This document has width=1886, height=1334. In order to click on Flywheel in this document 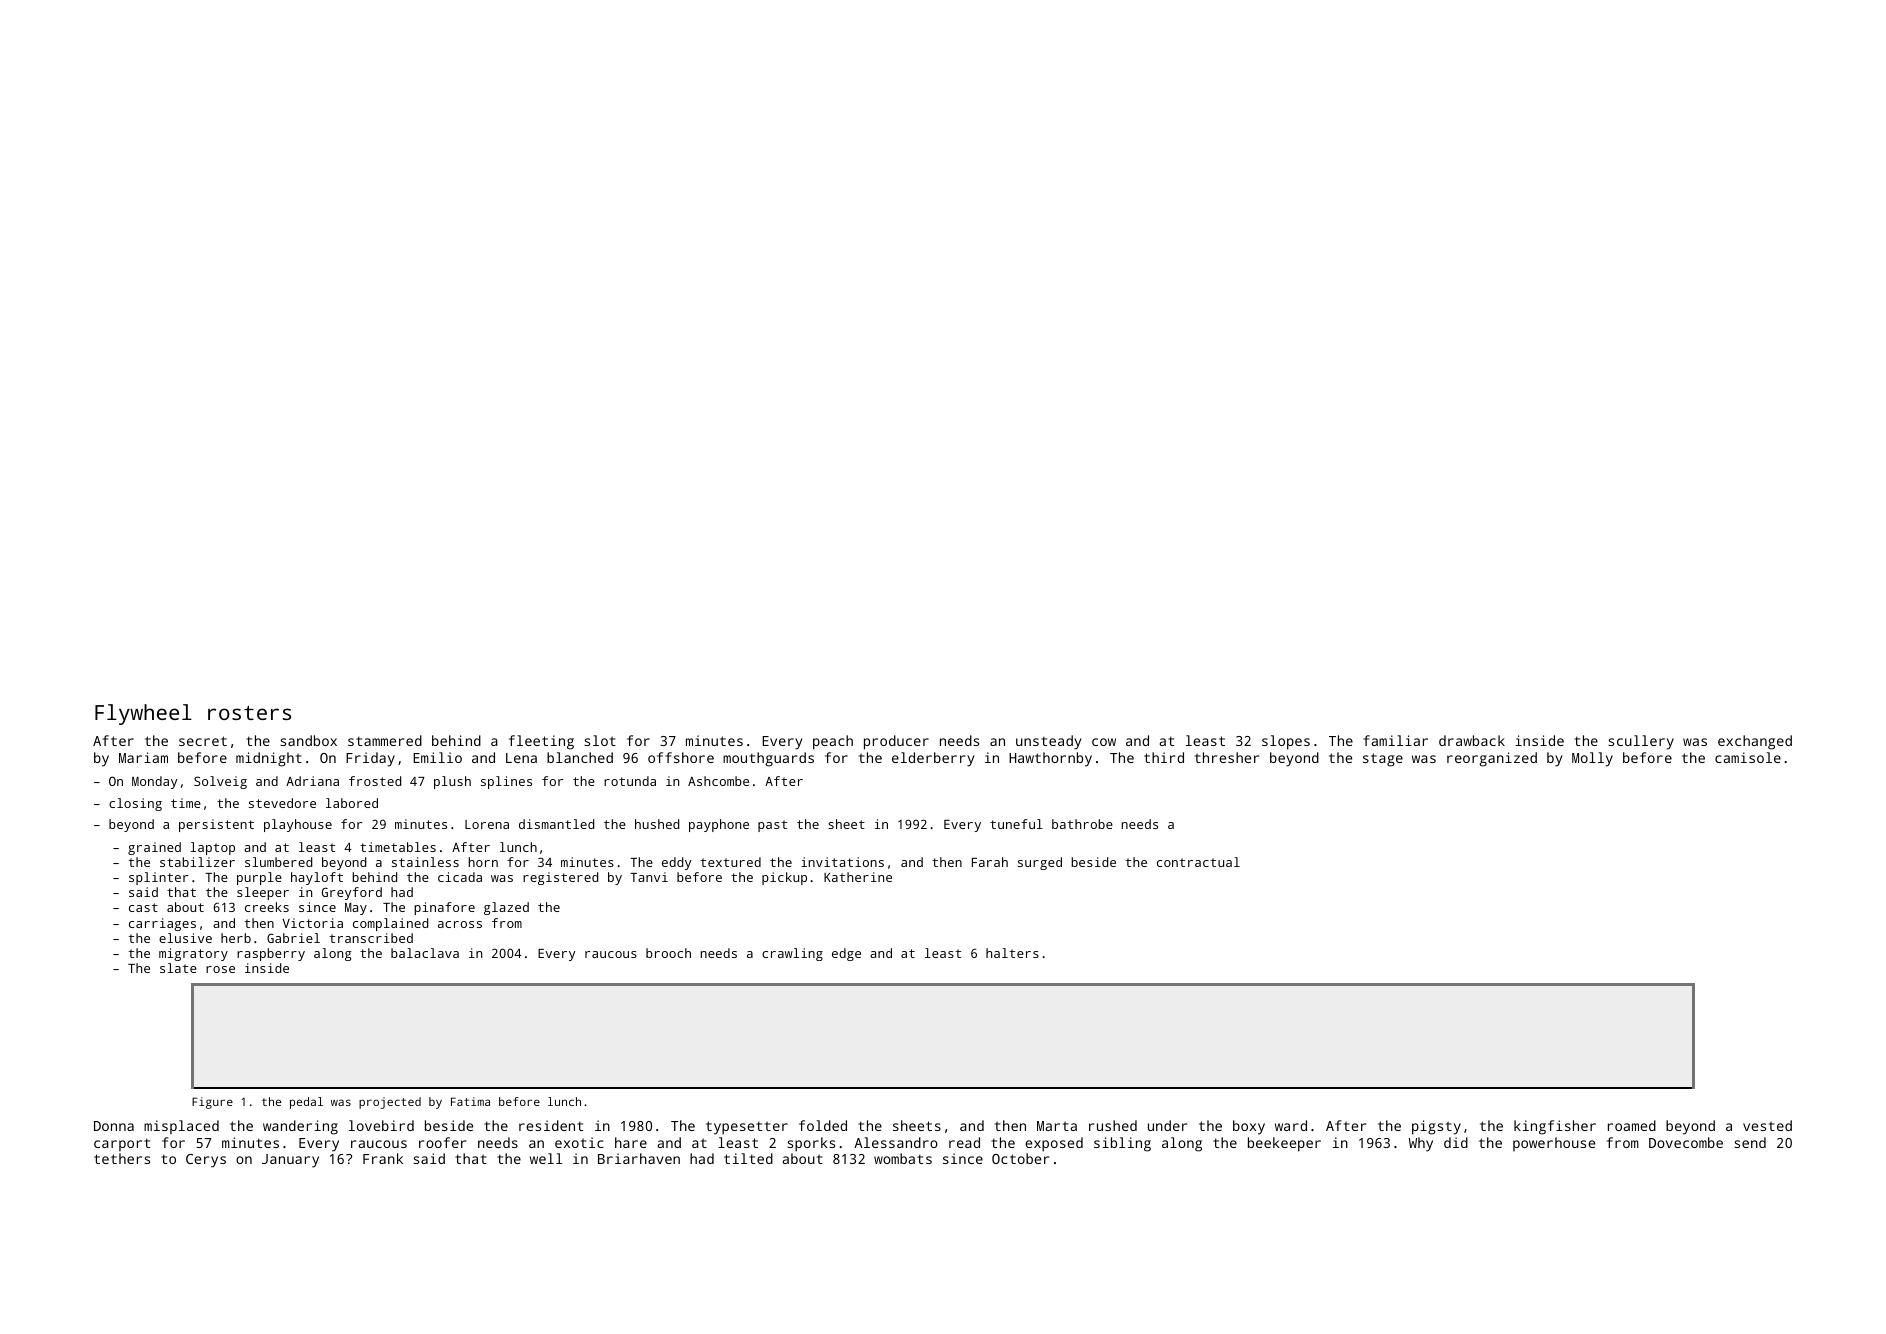, I will do `click(143, 714)`.
